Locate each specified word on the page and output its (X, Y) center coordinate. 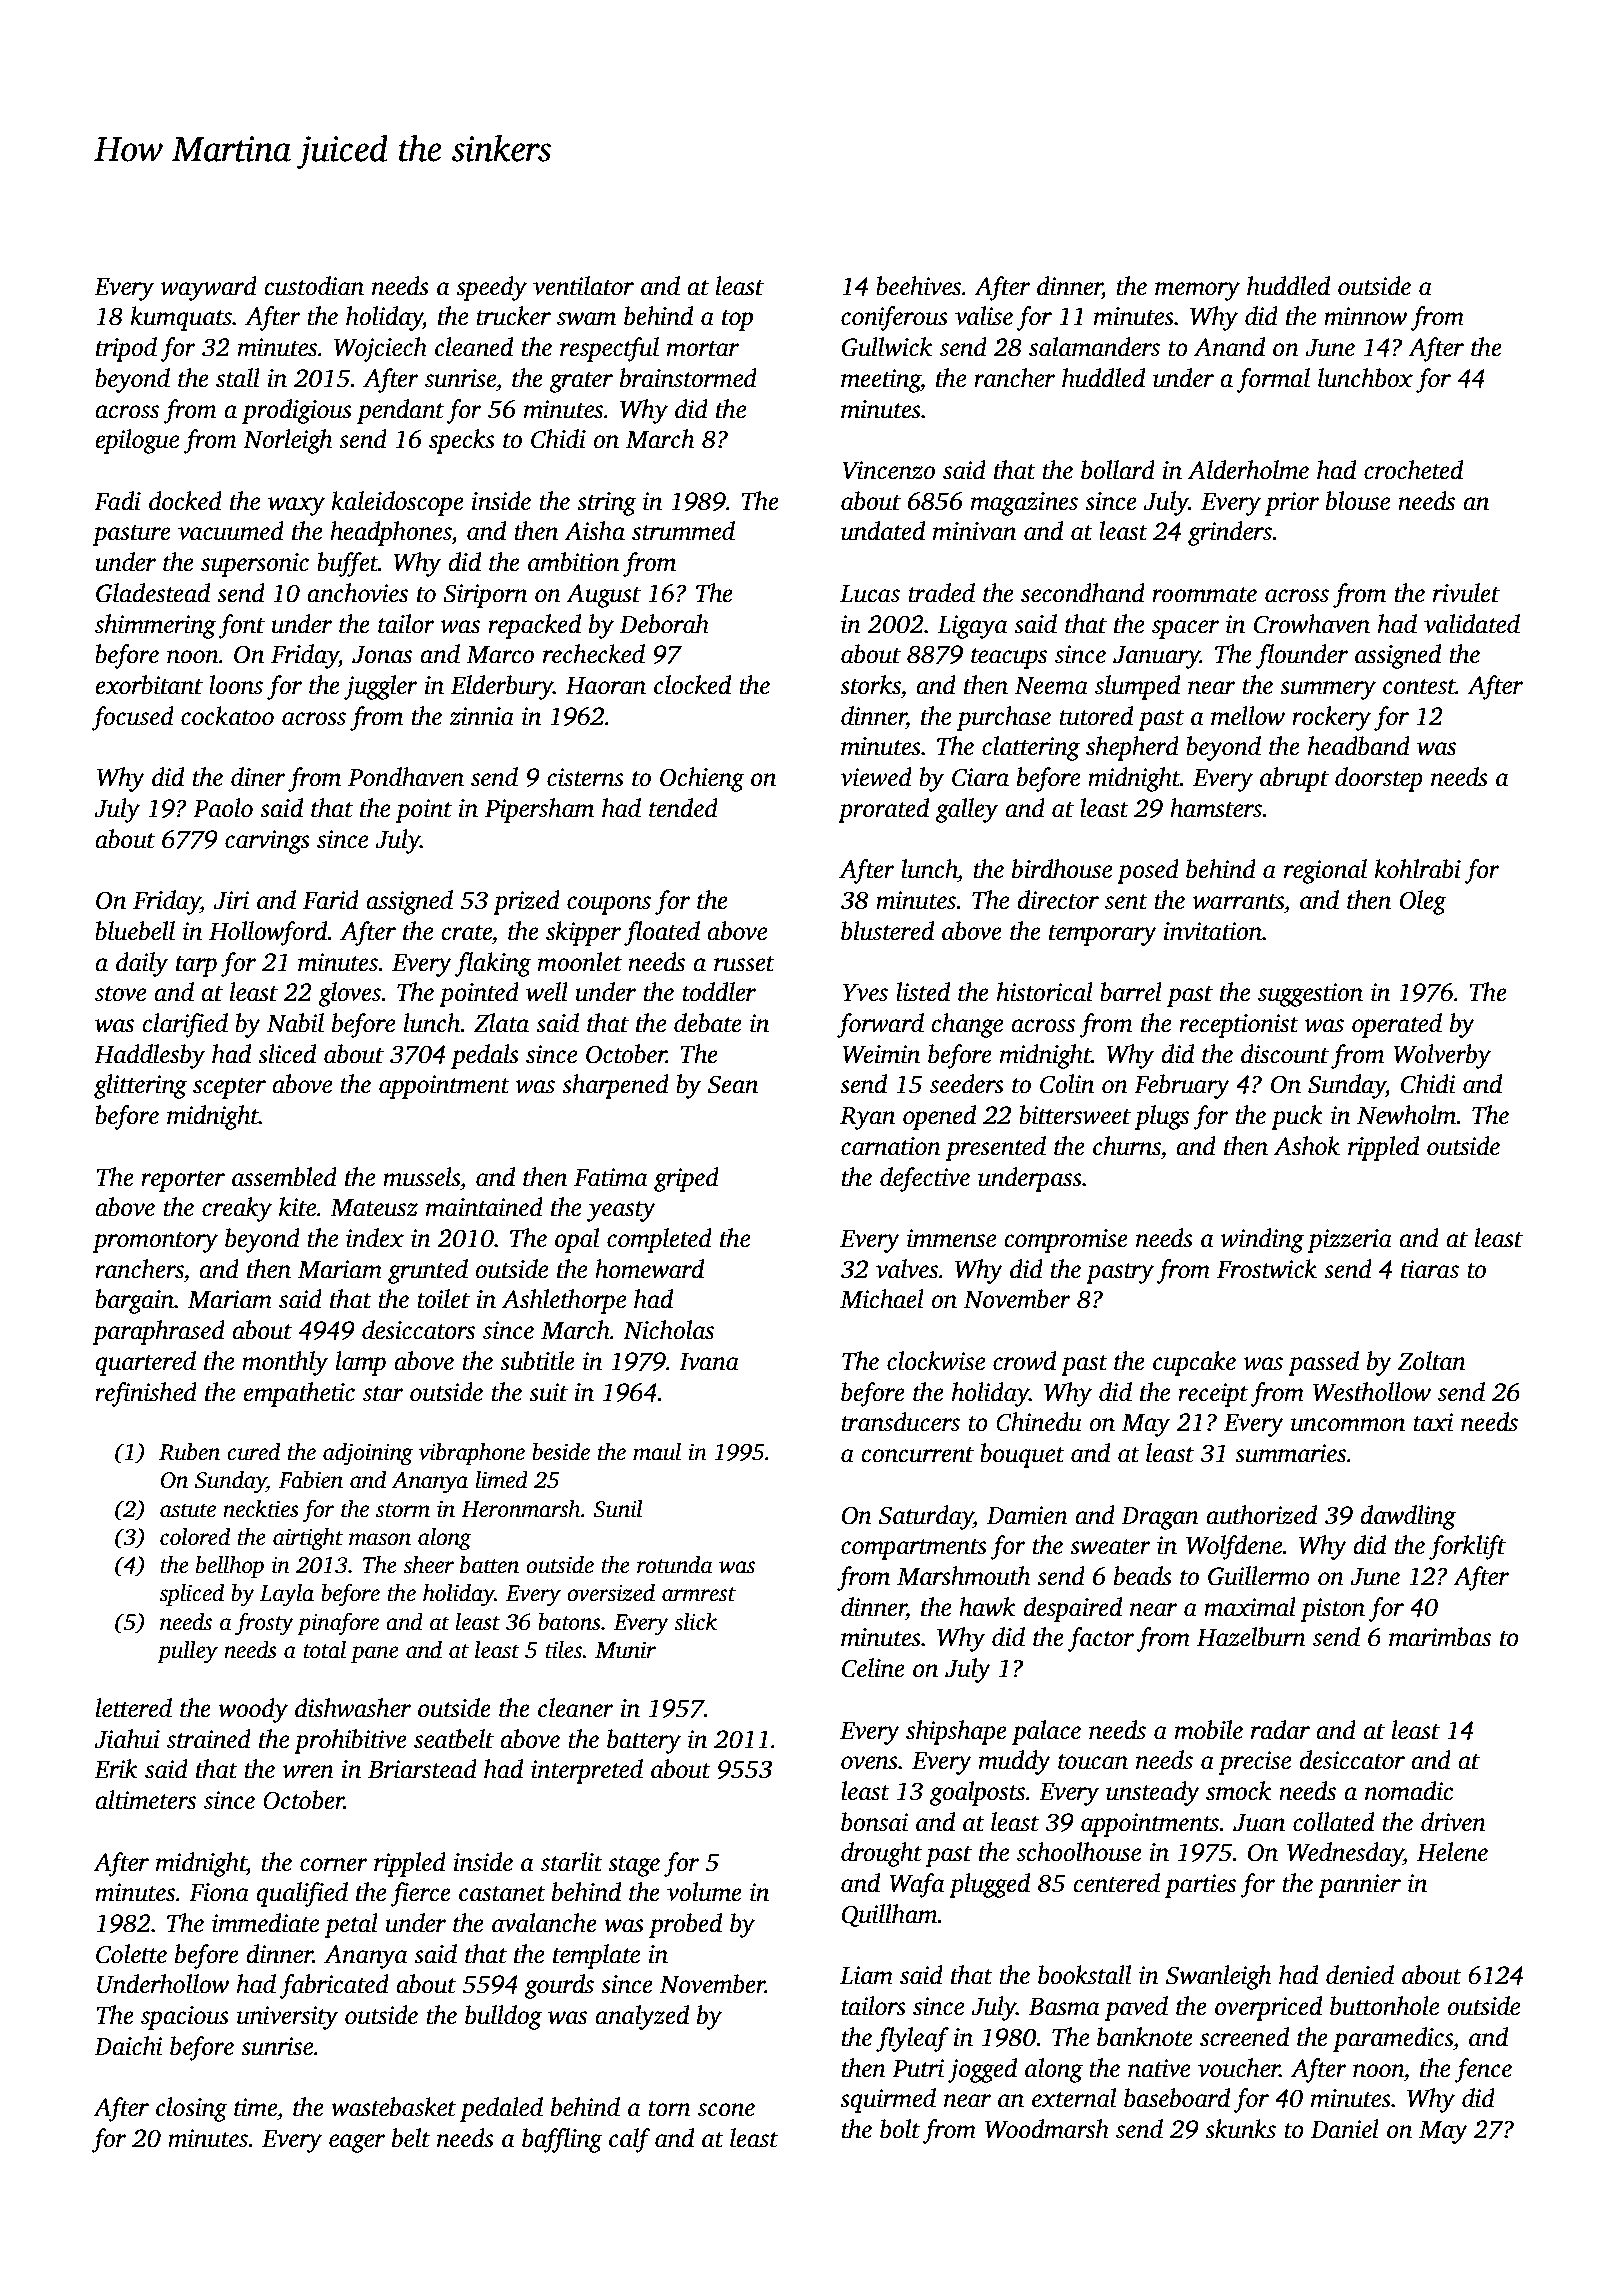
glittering (140, 1086)
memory (1197, 291)
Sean (733, 1084)
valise (984, 316)
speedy (491, 288)
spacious (185, 2018)
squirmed (888, 2100)
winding (1262, 1240)
